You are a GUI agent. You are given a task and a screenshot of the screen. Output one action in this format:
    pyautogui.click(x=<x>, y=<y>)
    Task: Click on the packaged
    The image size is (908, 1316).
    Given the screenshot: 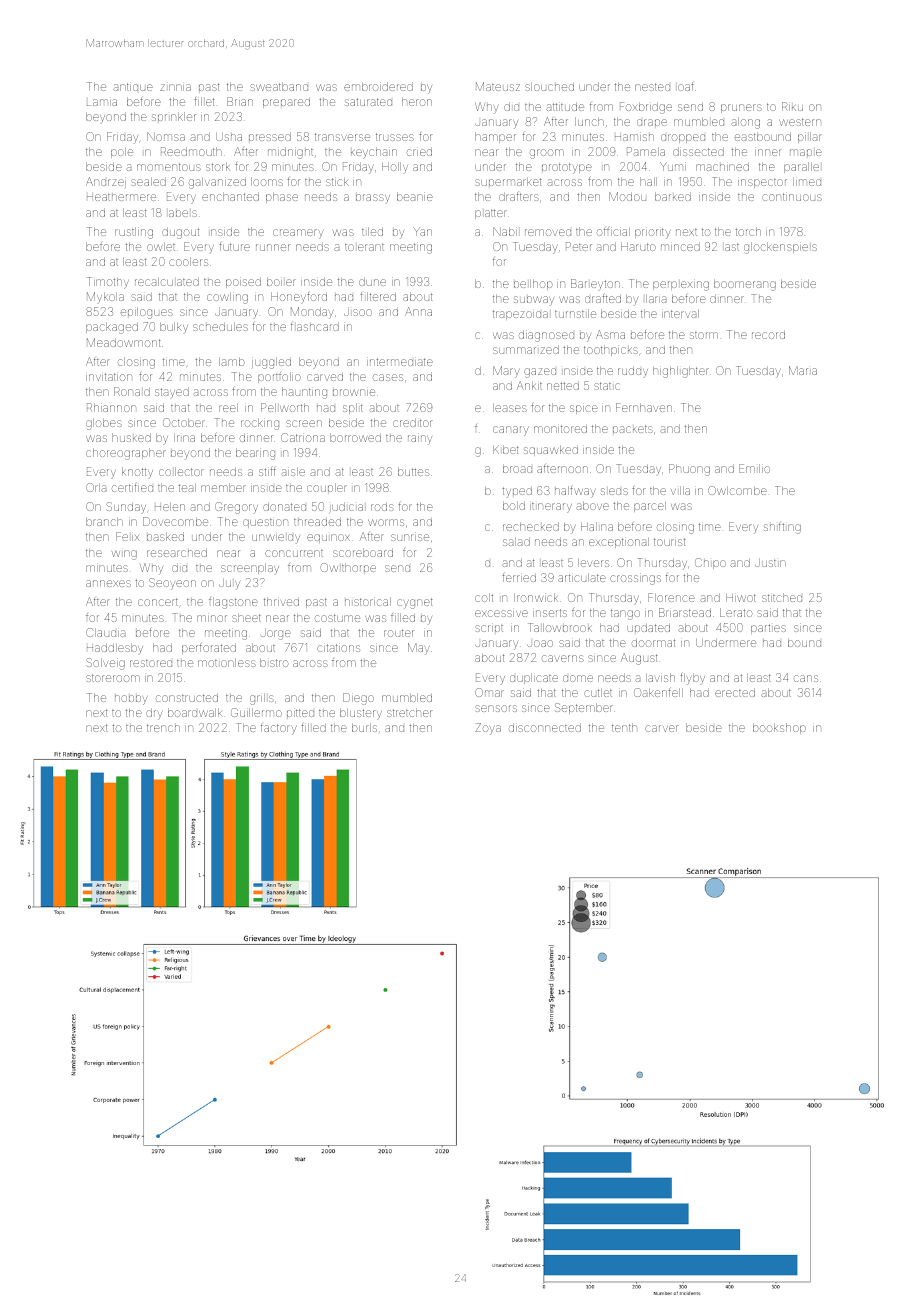 What is the action you would take?
    pyautogui.click(x=112, y=328)
